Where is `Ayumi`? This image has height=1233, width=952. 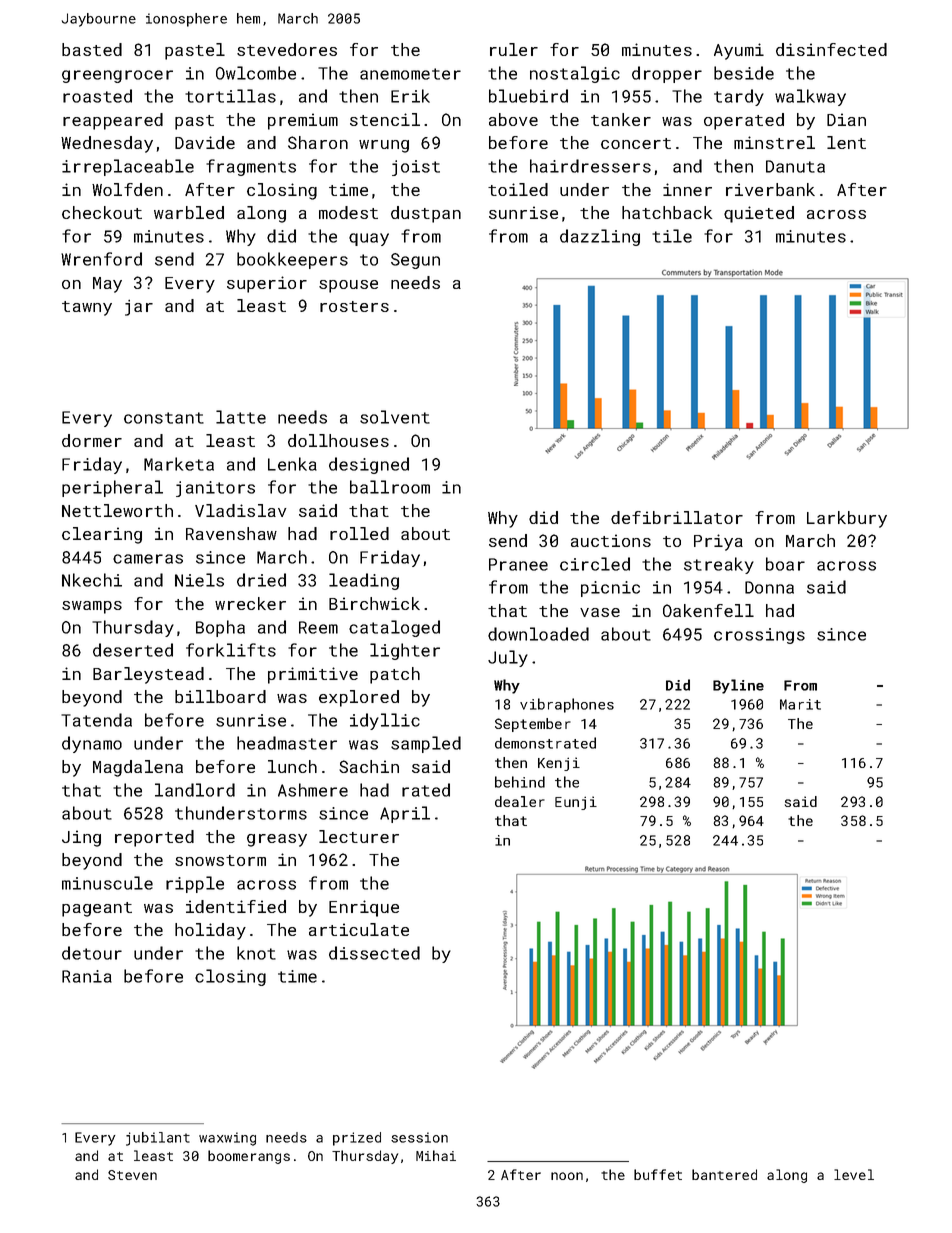
Ayumi is located at coordinates (739, 51).
